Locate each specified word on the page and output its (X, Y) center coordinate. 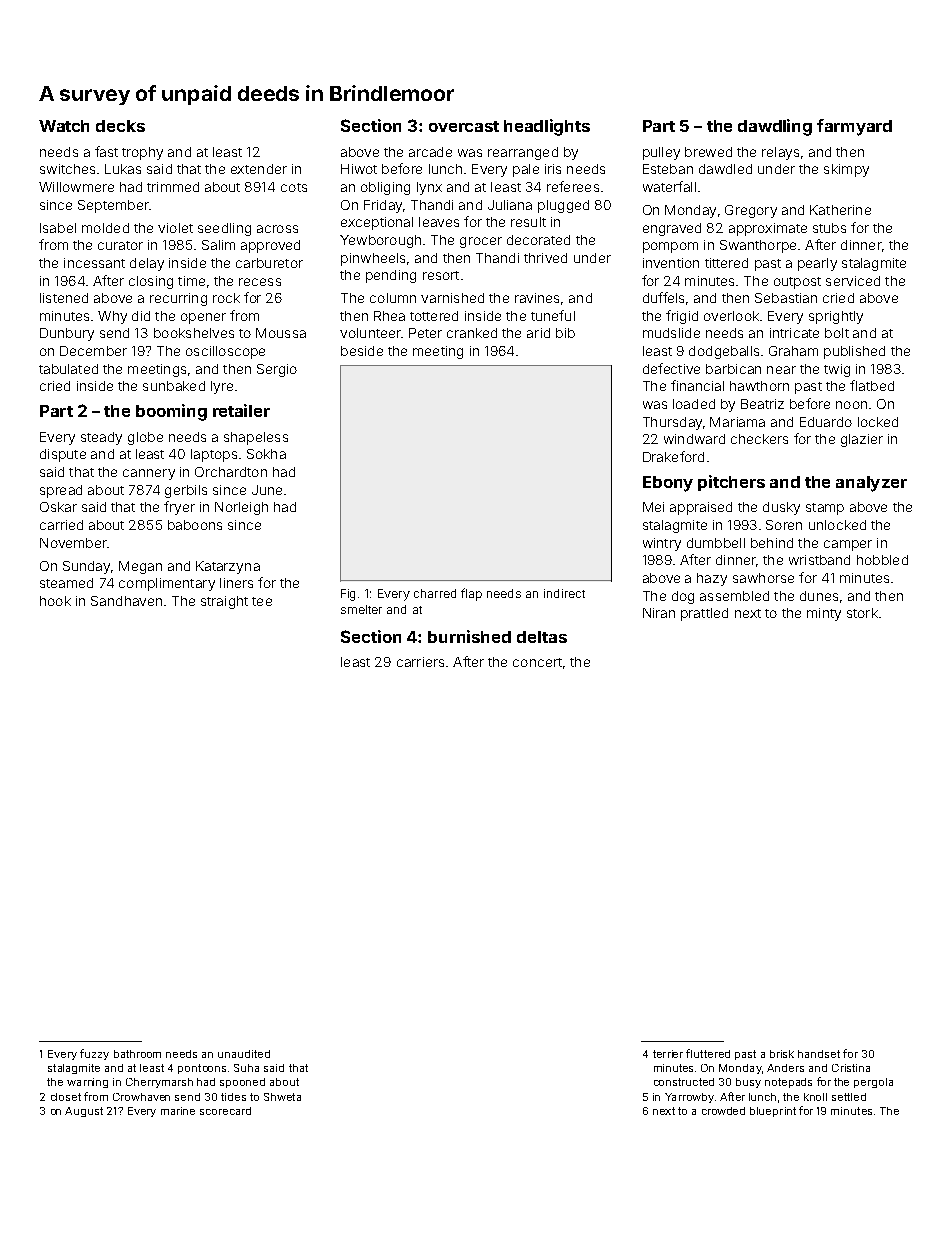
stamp (825, 509)
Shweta (282, 1097)
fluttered (708, 1053)
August (84, 1112)
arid (538, 333)
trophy (142, 153)
